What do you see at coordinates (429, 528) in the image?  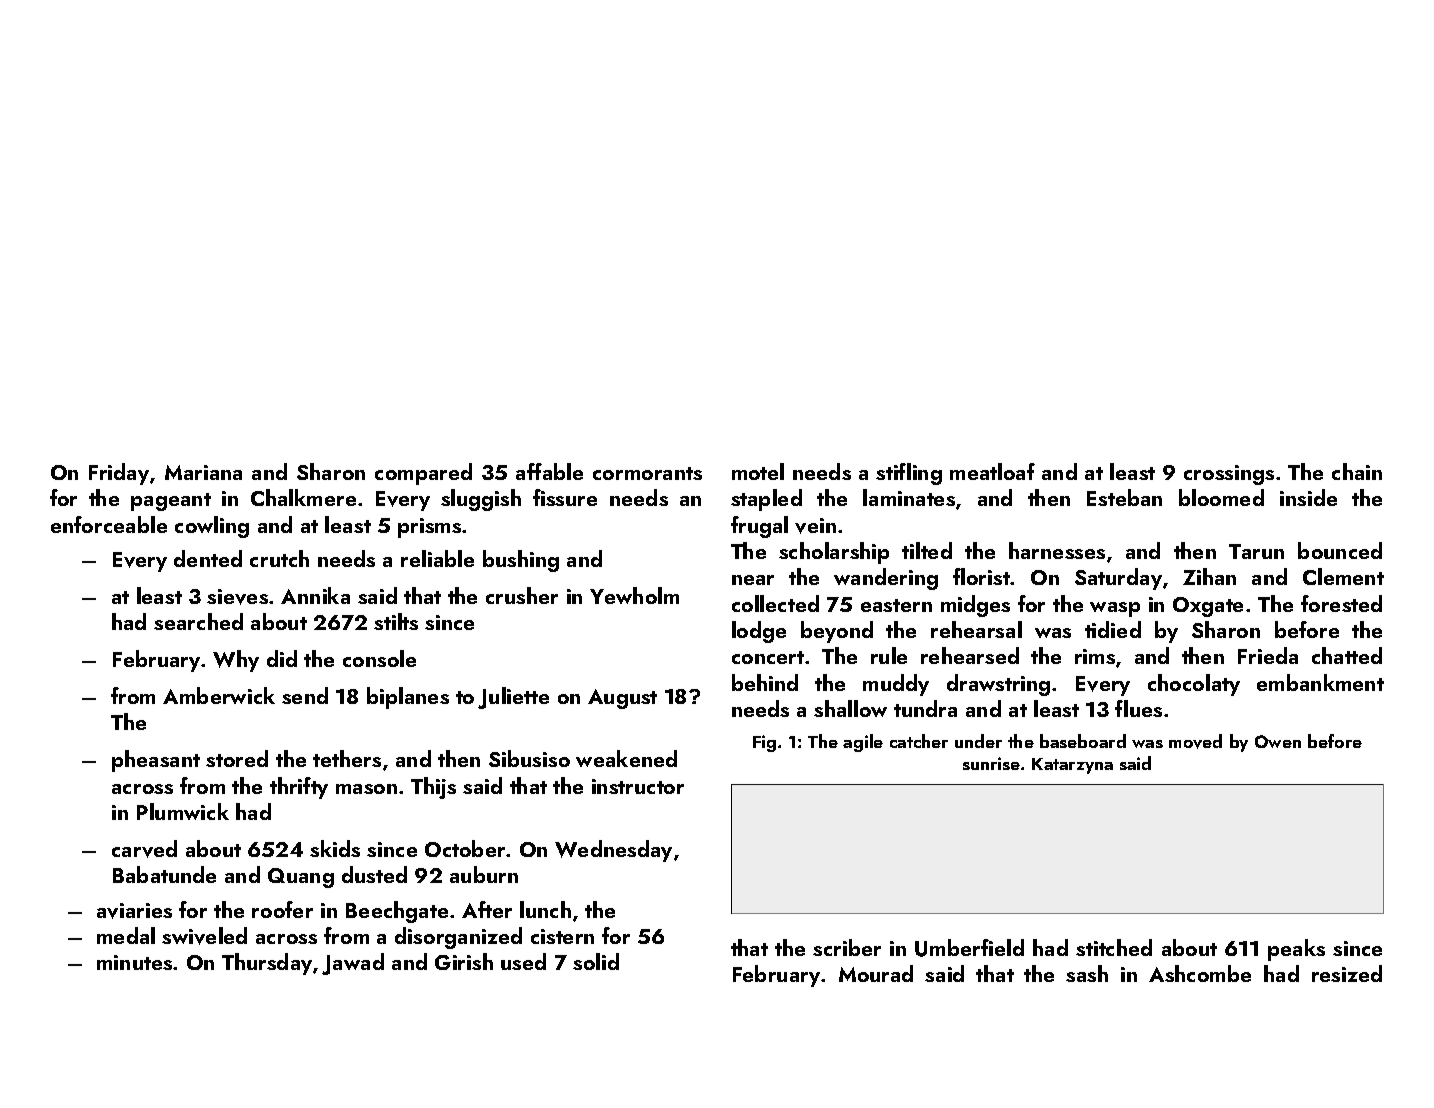 I see `prisms` at bounding box center [429, 528].
